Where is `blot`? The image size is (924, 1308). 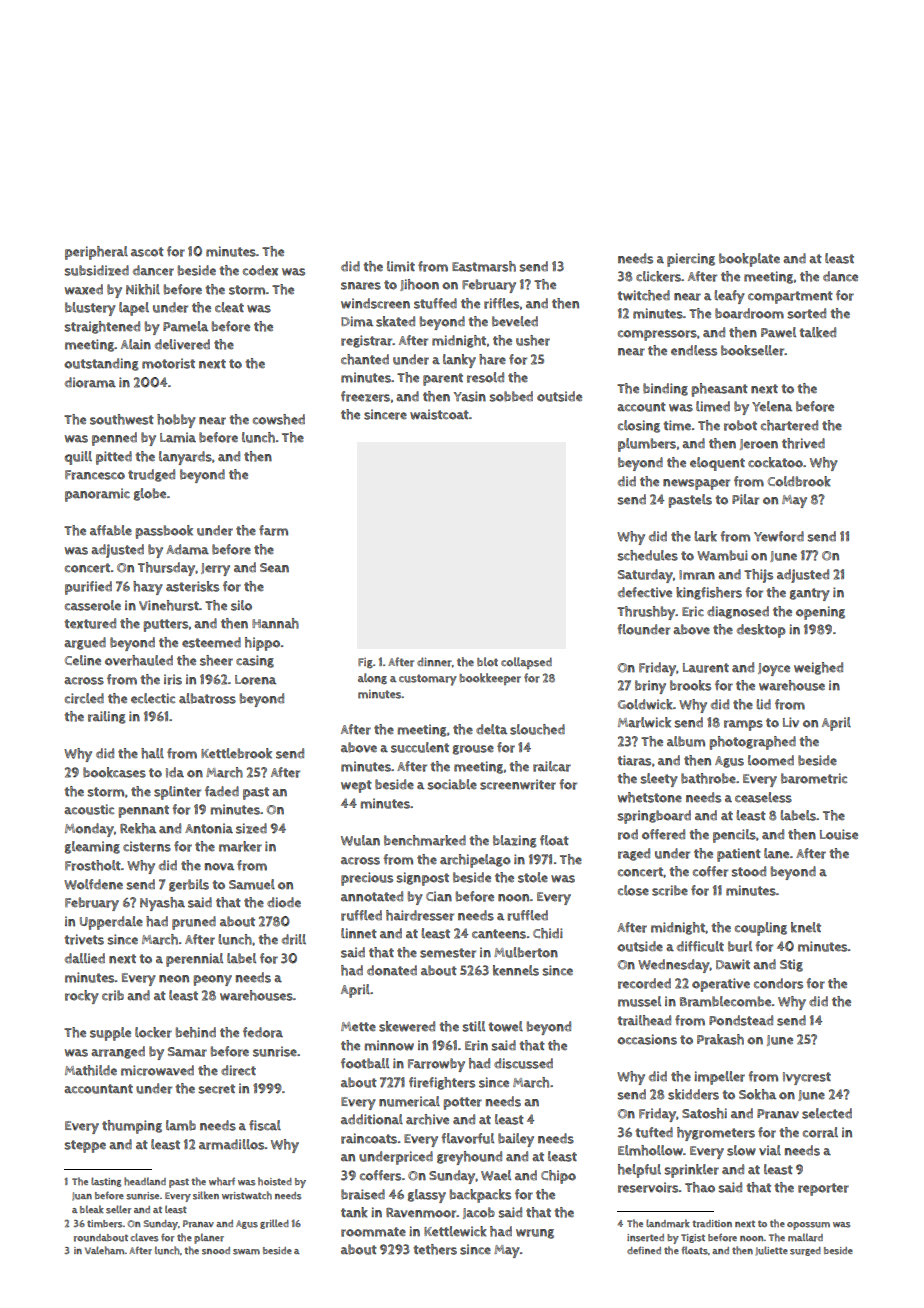 blot is located at coordinates (487, 662).
